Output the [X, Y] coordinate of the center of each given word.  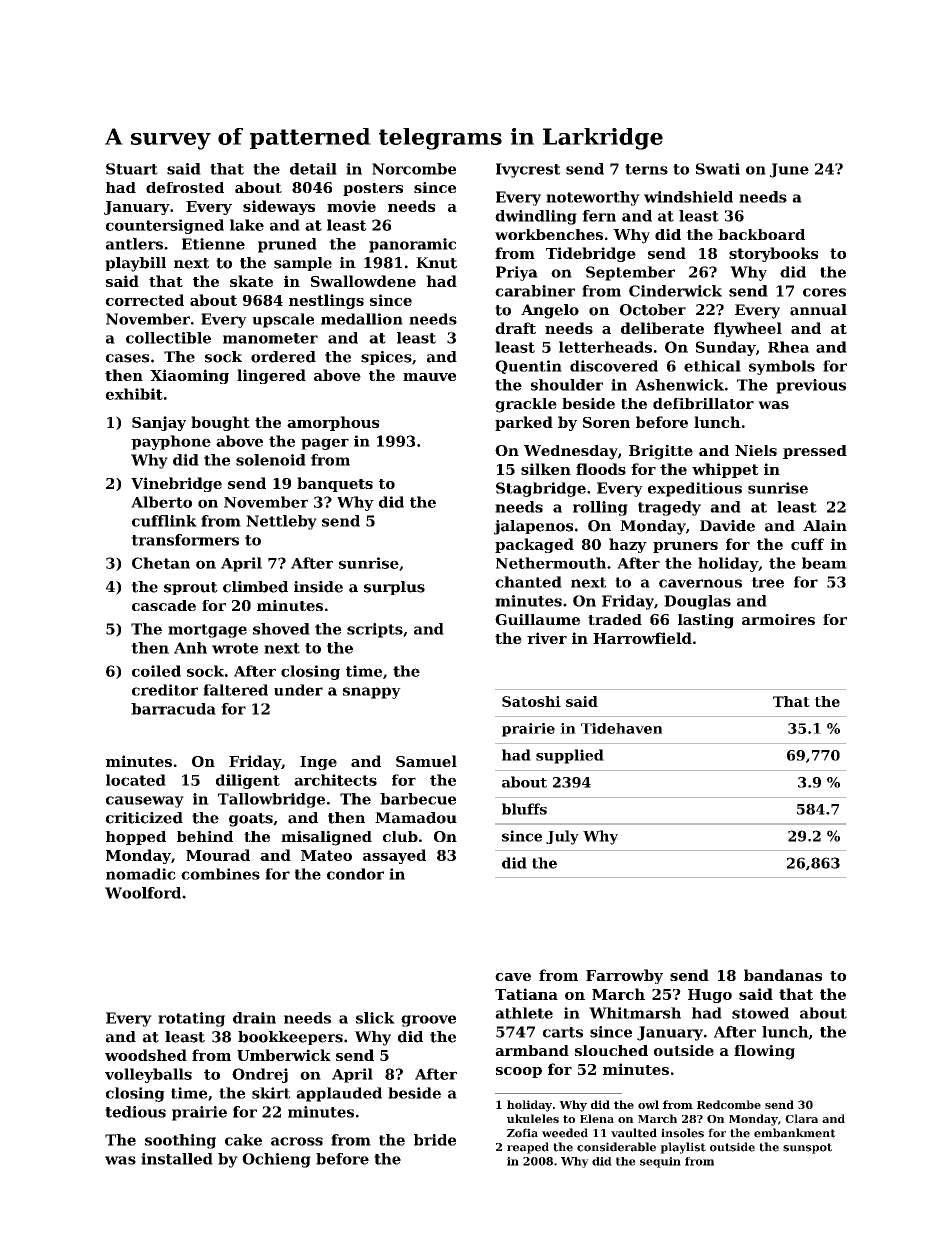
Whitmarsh [635, 1013]
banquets [335, 484]
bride [435, 1140]
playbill [135, 264]
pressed [815, 452]
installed [177, 1159]
